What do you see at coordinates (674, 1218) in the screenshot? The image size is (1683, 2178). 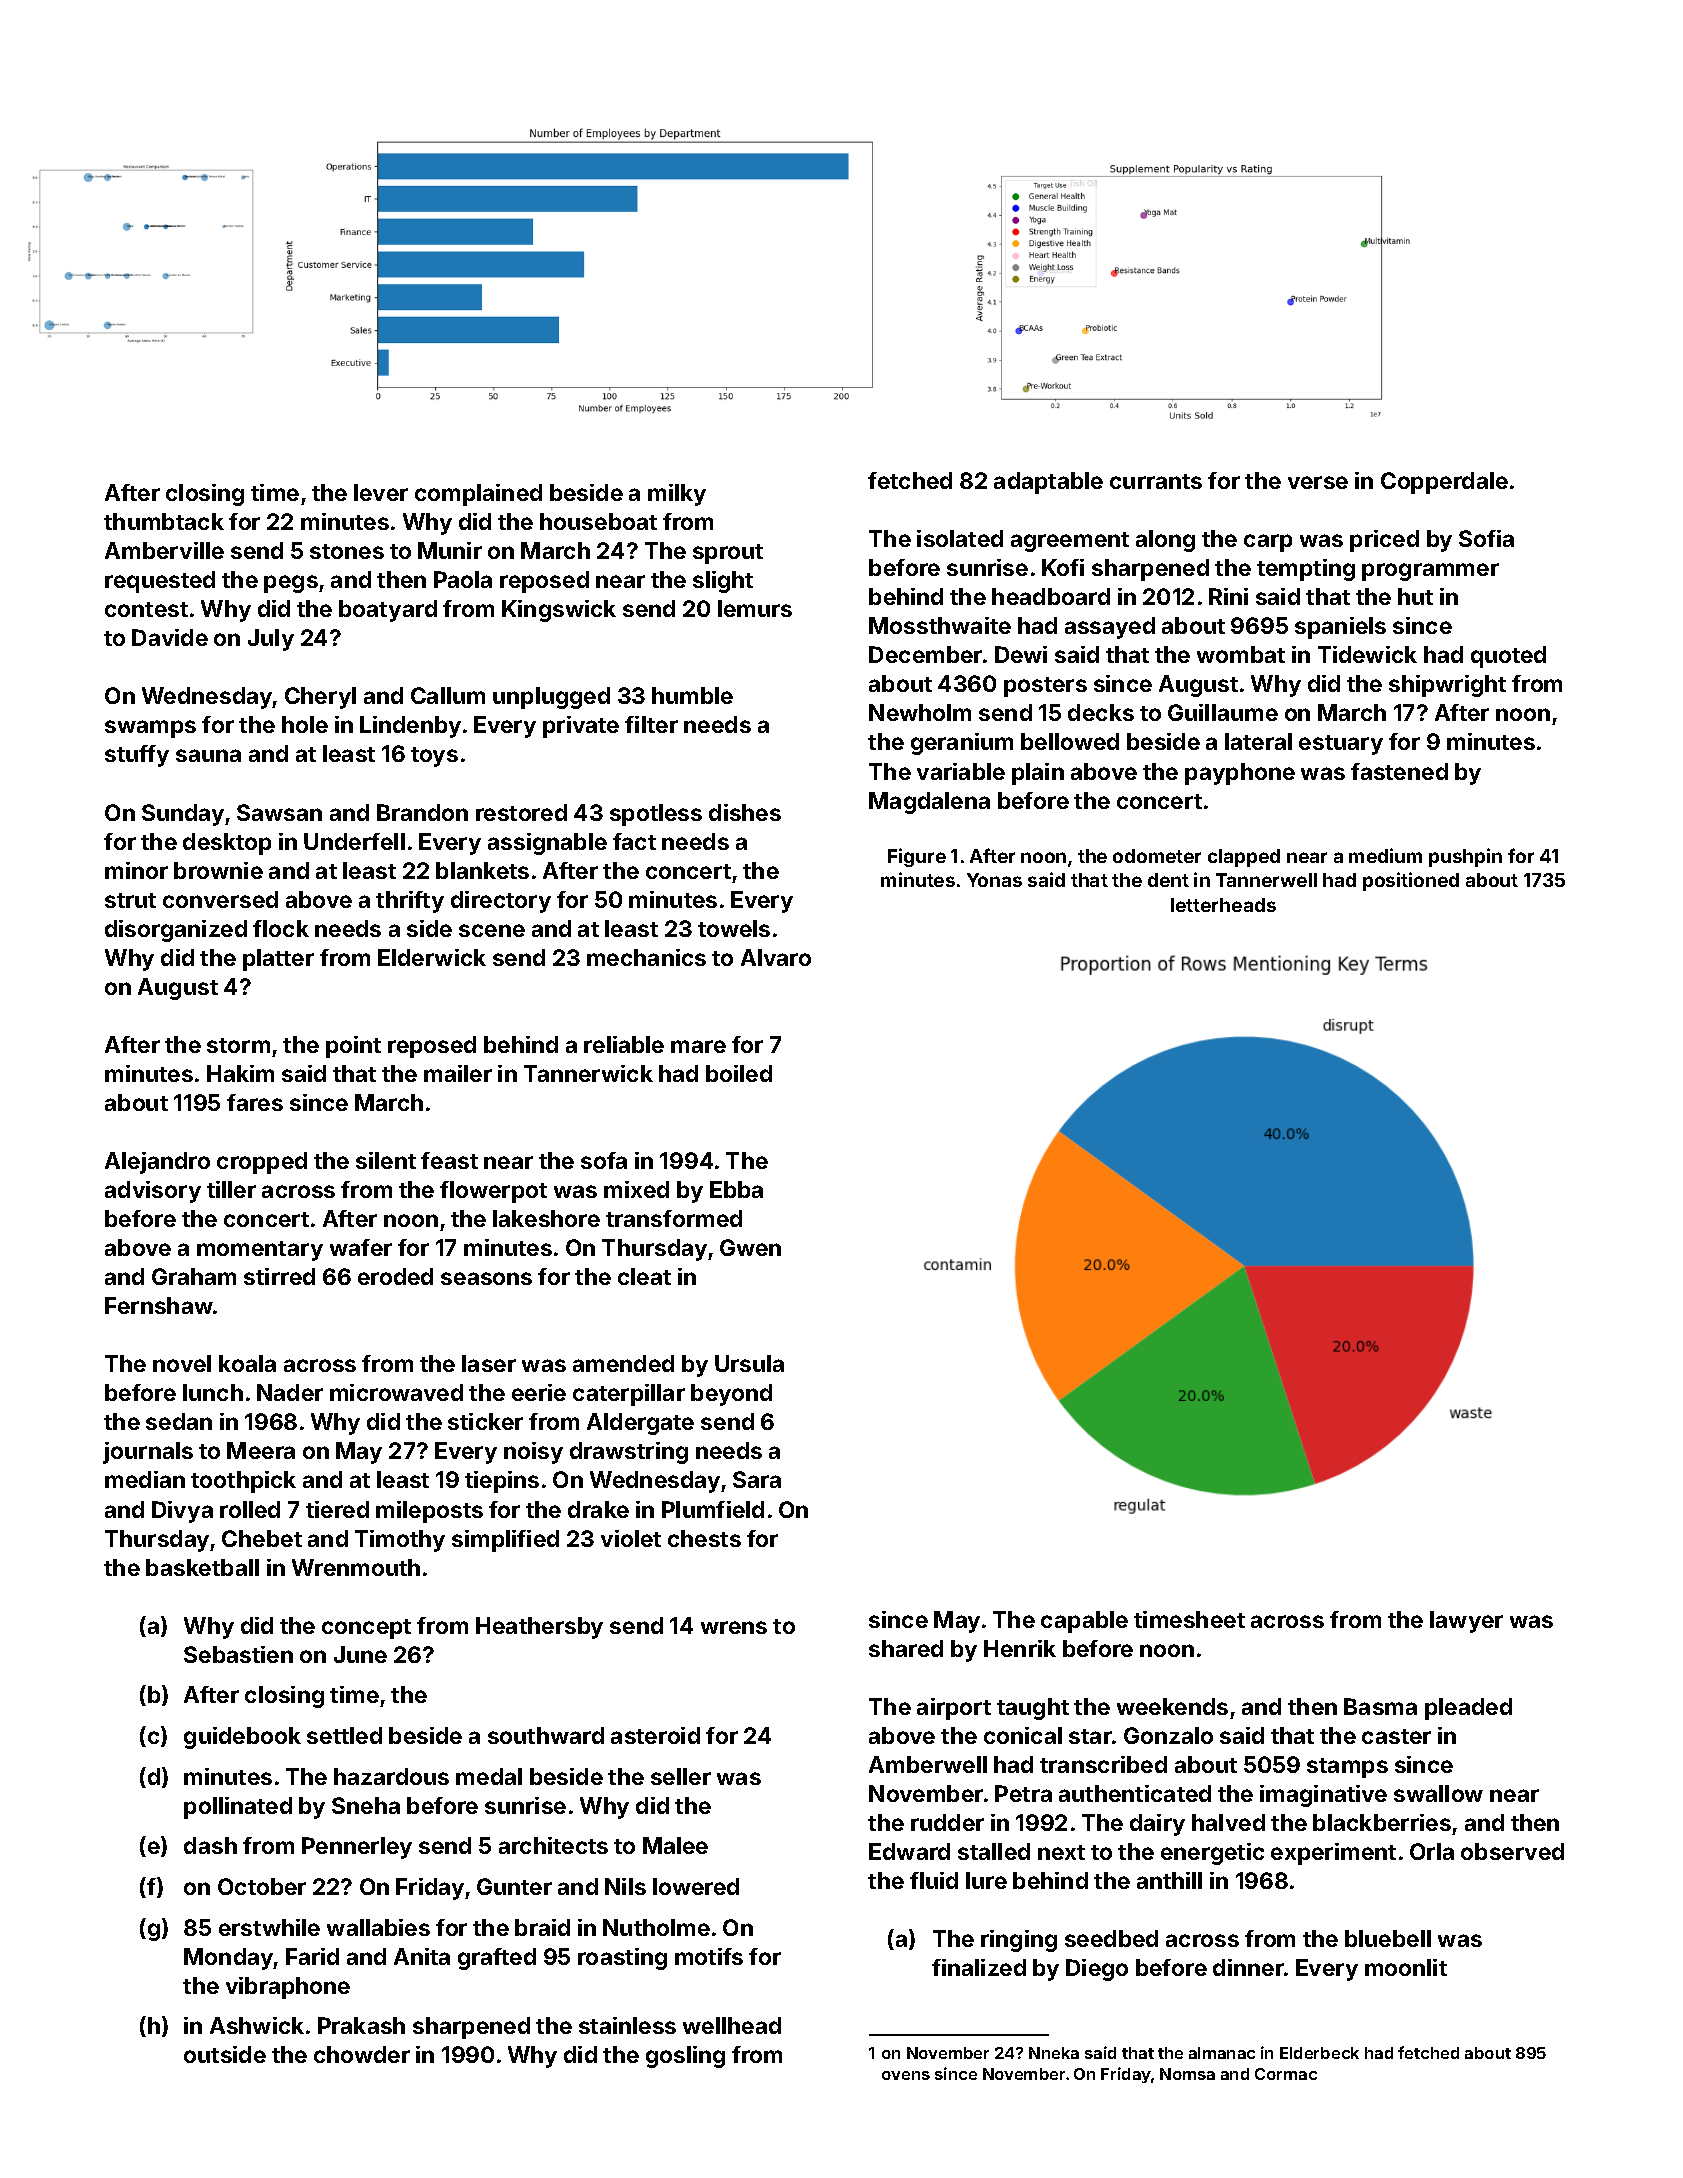 I see `transformed` at bounding box center [674, 1218].
